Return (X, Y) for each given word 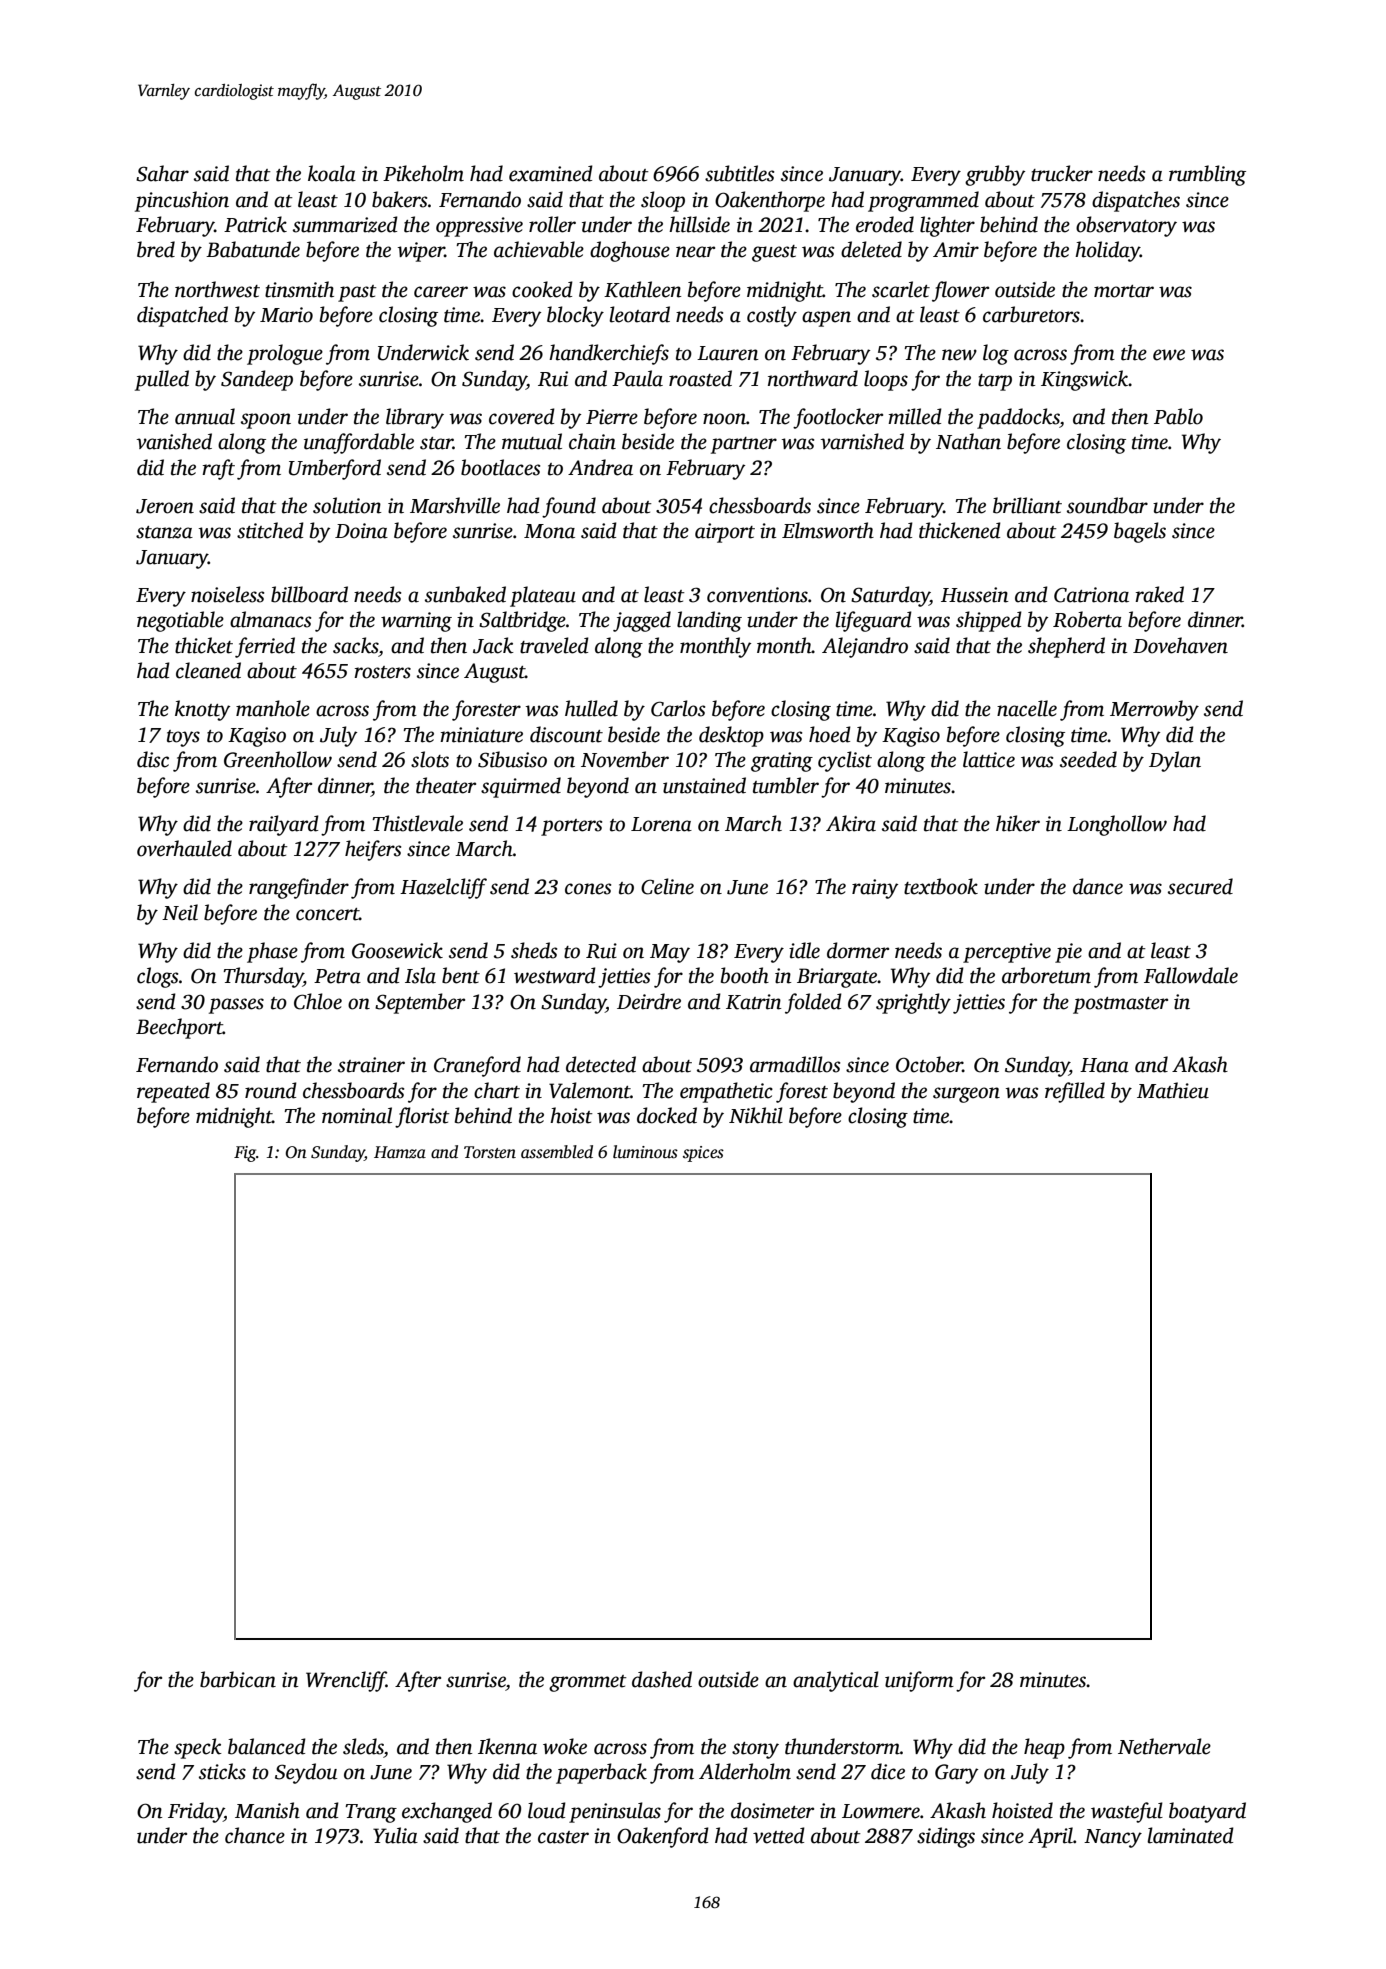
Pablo (1178, 416)
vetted (779, 1835)
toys (183, 738)
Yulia (395, 1835)
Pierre (612, 417)
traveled (554, 645)
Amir (956, 250)
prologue (285, 354)
